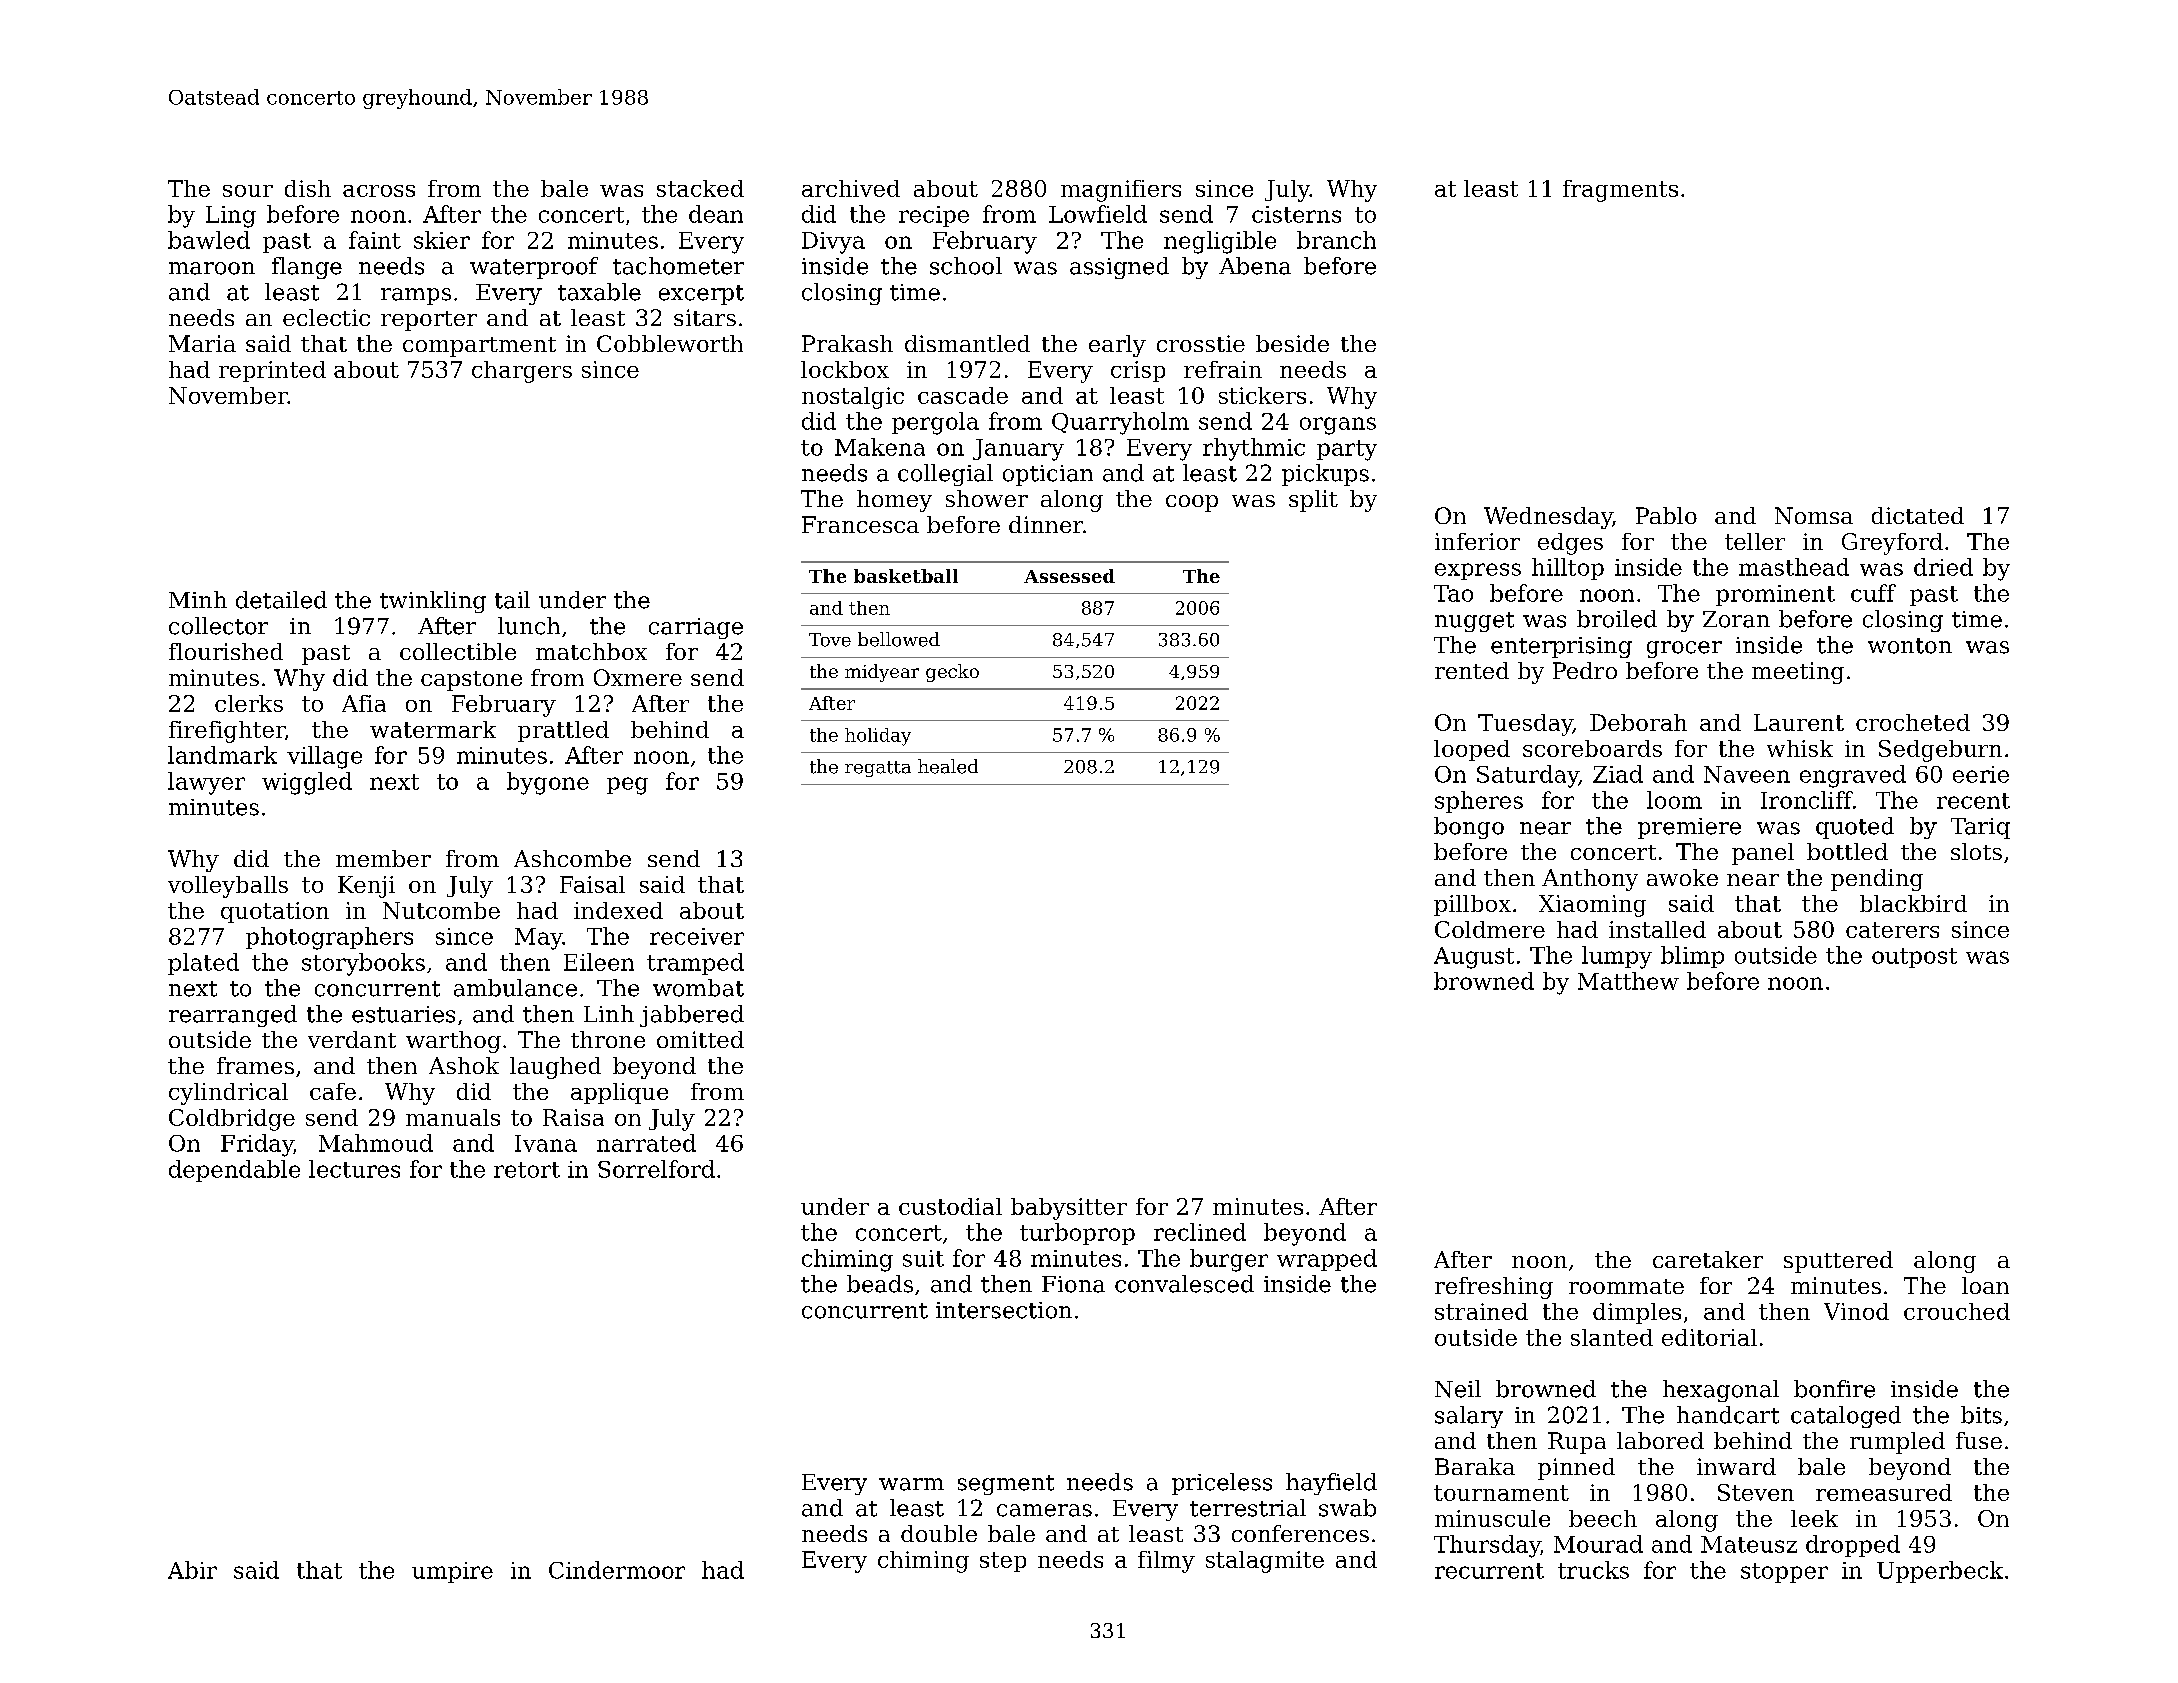  What do you see at coordinates (1981, 774) in the page?
I see `eerie` at bounding box center [1981, 774].
